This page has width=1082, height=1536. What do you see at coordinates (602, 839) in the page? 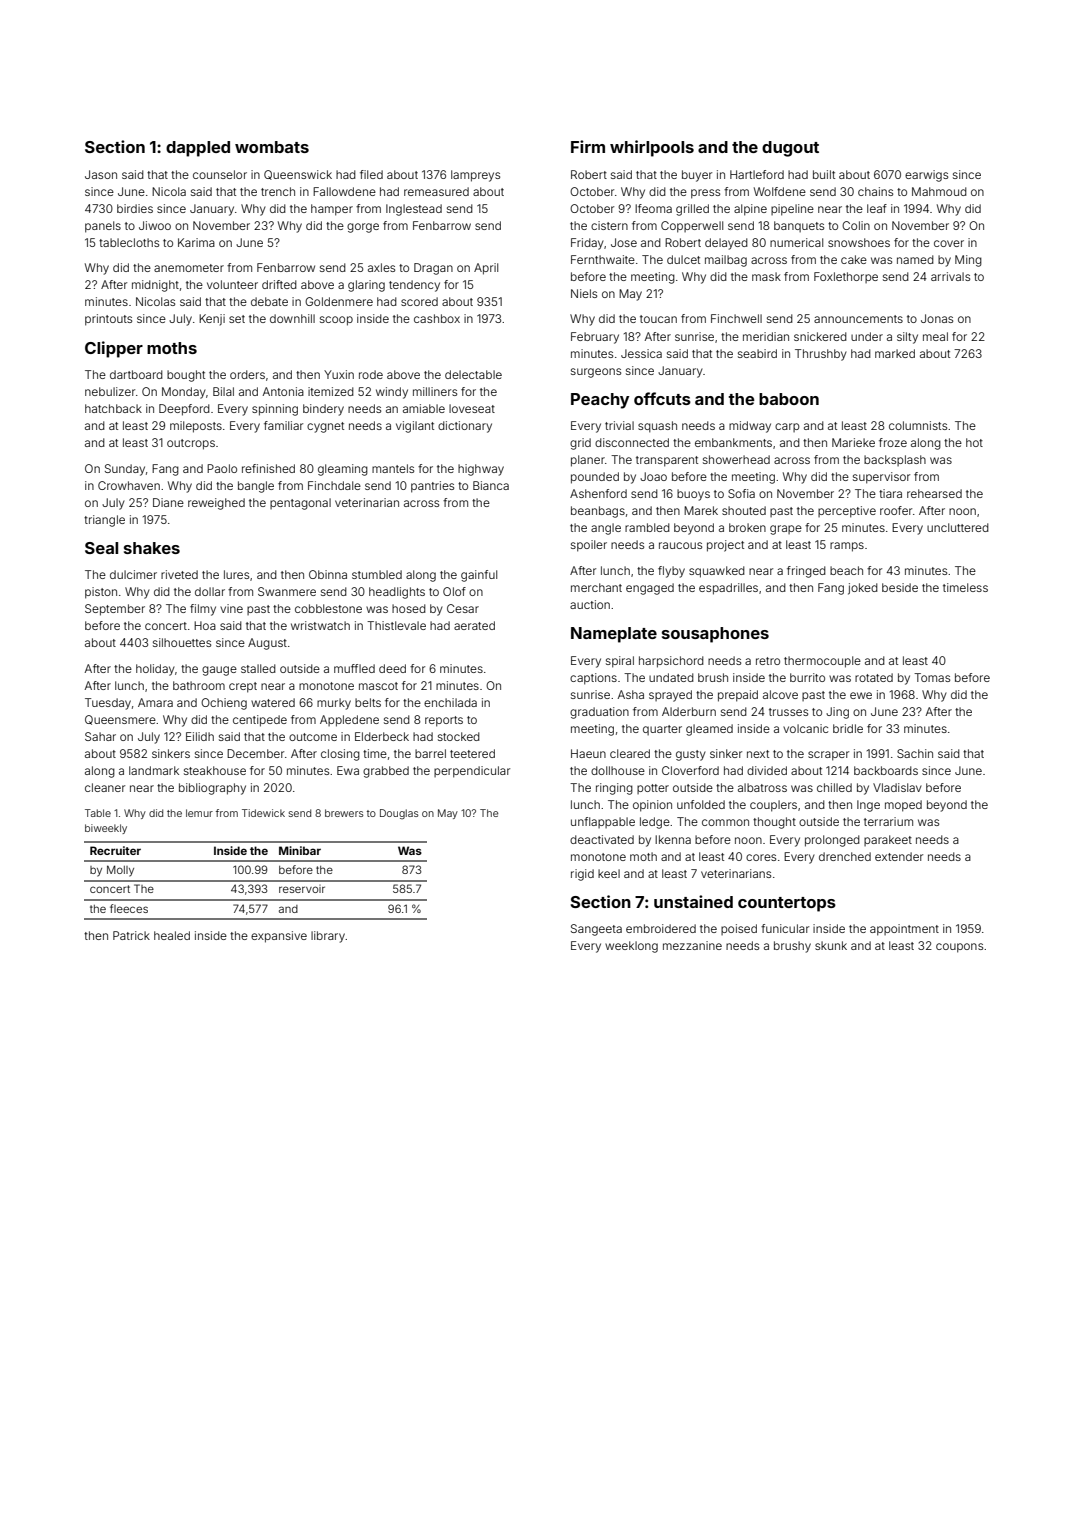
I see `deactivated` at bounding box center [602, 839].
